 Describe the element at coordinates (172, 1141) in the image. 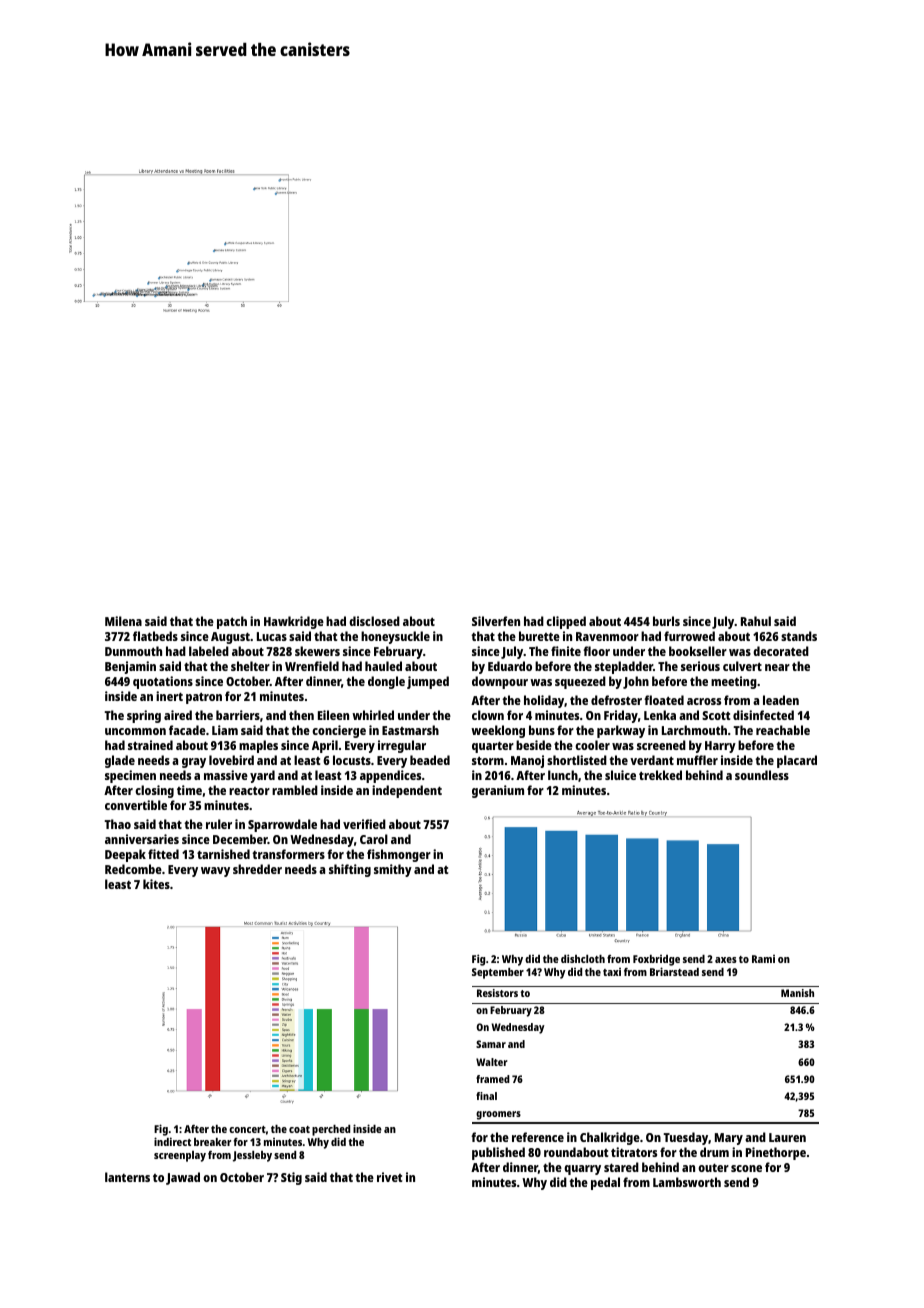

I see `indirect` at that location.
